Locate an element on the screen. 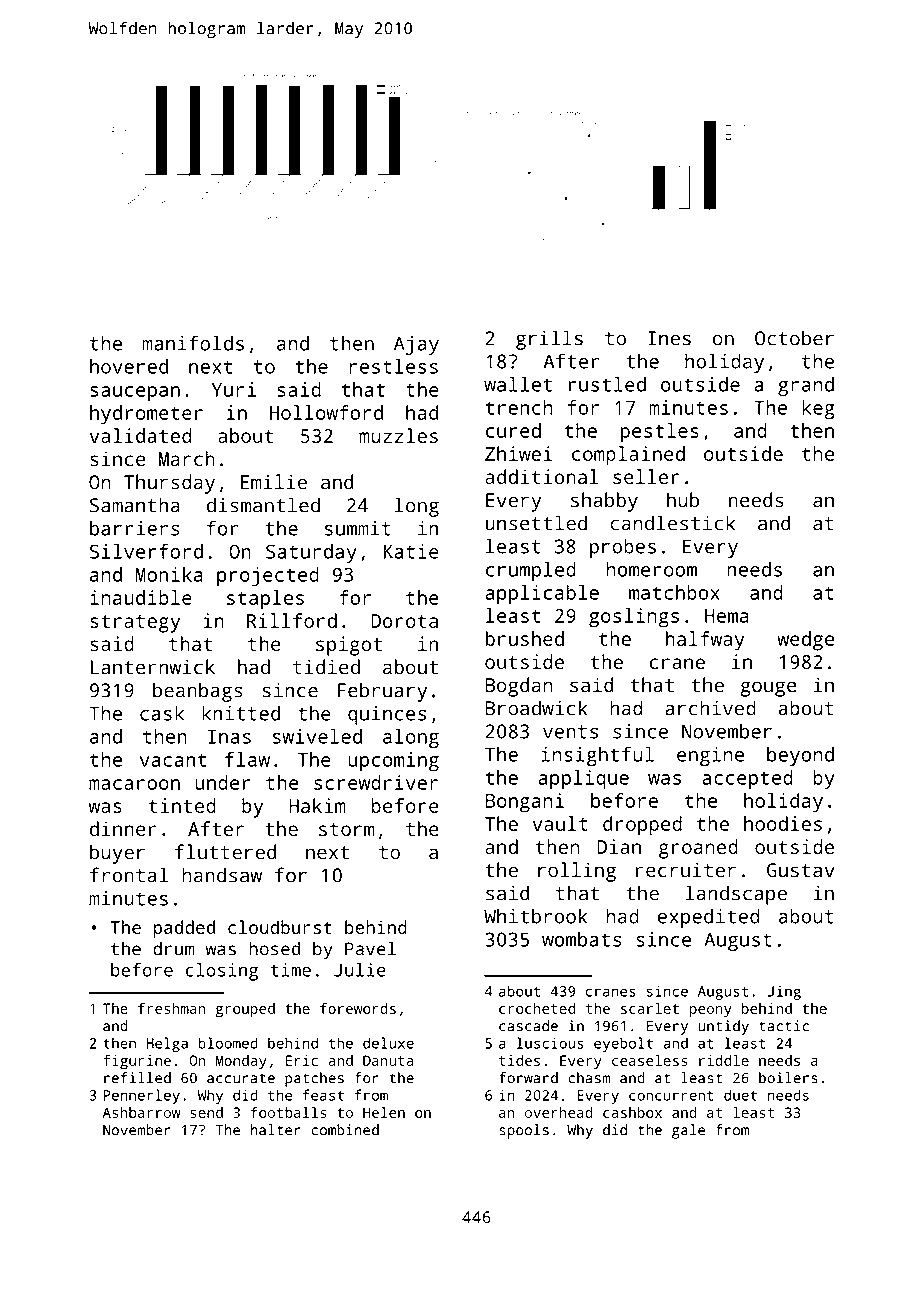  Bogdan is located at coordinates (518, 687).
